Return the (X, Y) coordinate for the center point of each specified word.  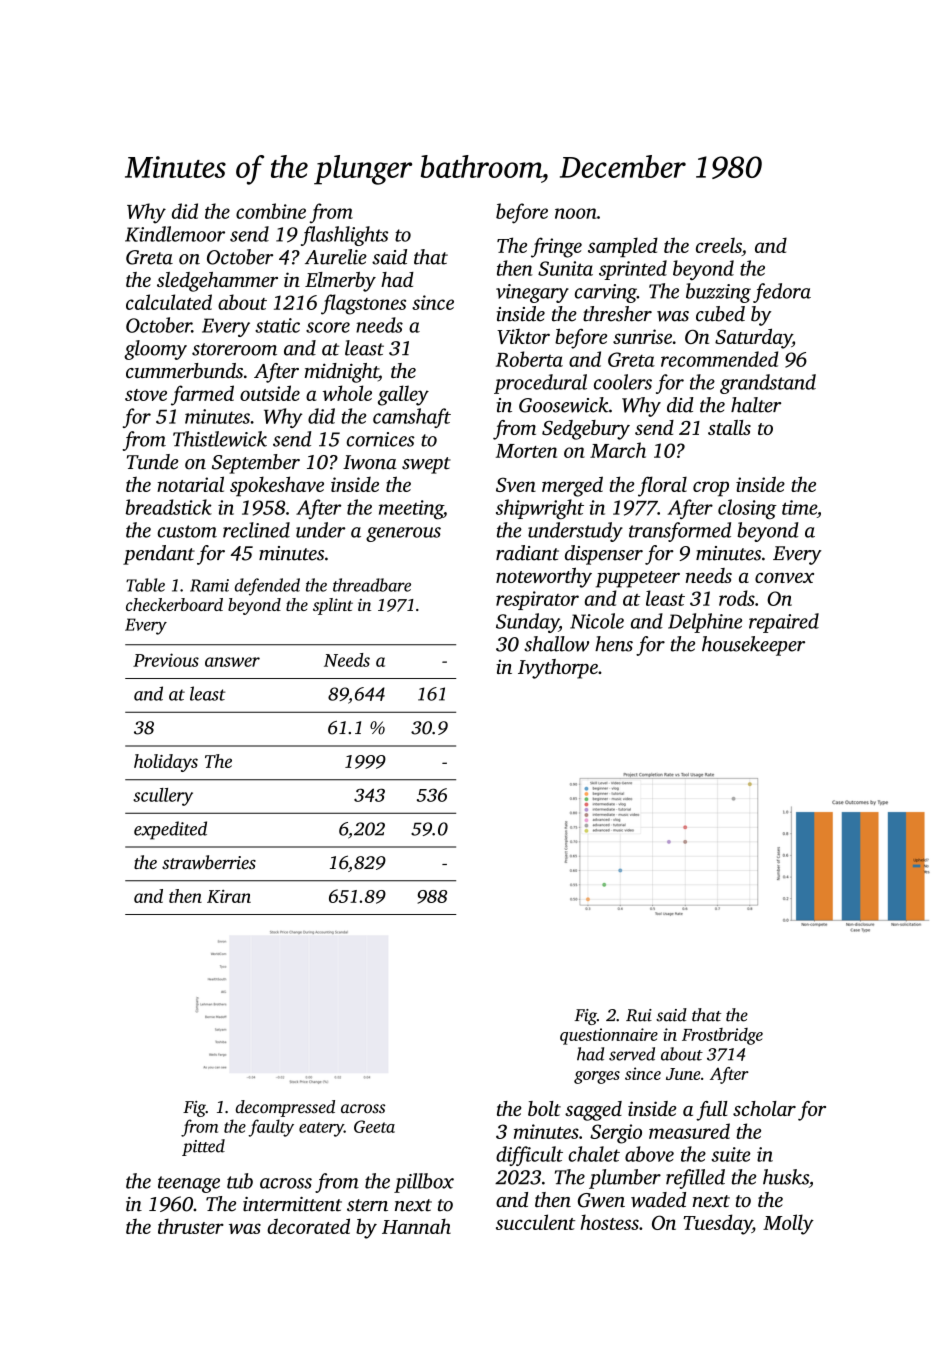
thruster (191, 1226)
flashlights (344, 236)
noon (576, 213)
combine (271, 211)
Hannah (416, 1226)
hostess (610, 1222)
